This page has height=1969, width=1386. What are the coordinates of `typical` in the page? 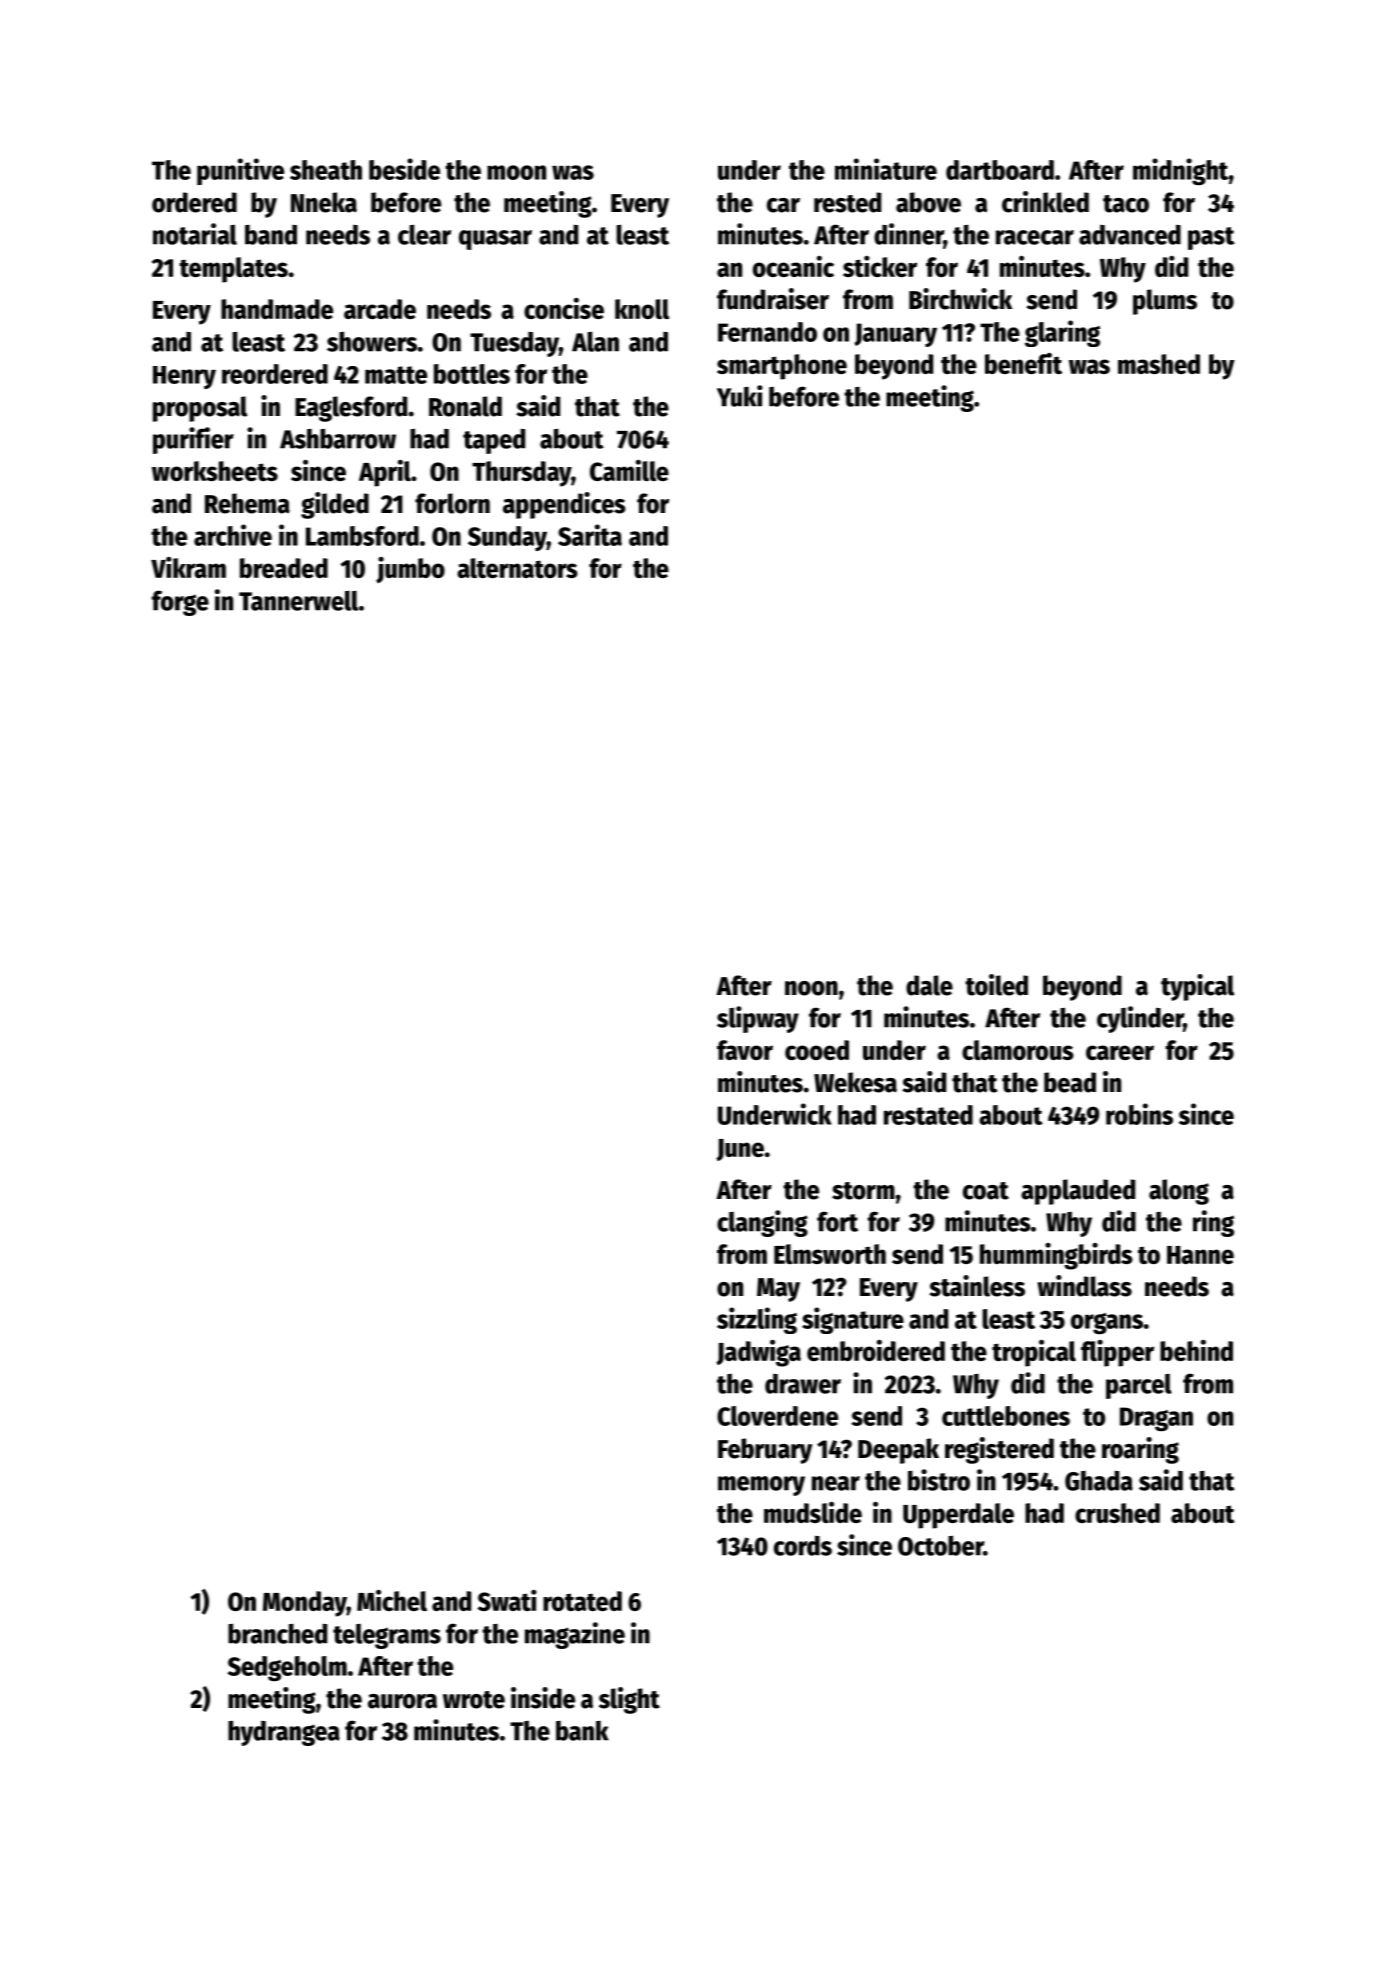 It's located at (1197, 987).
